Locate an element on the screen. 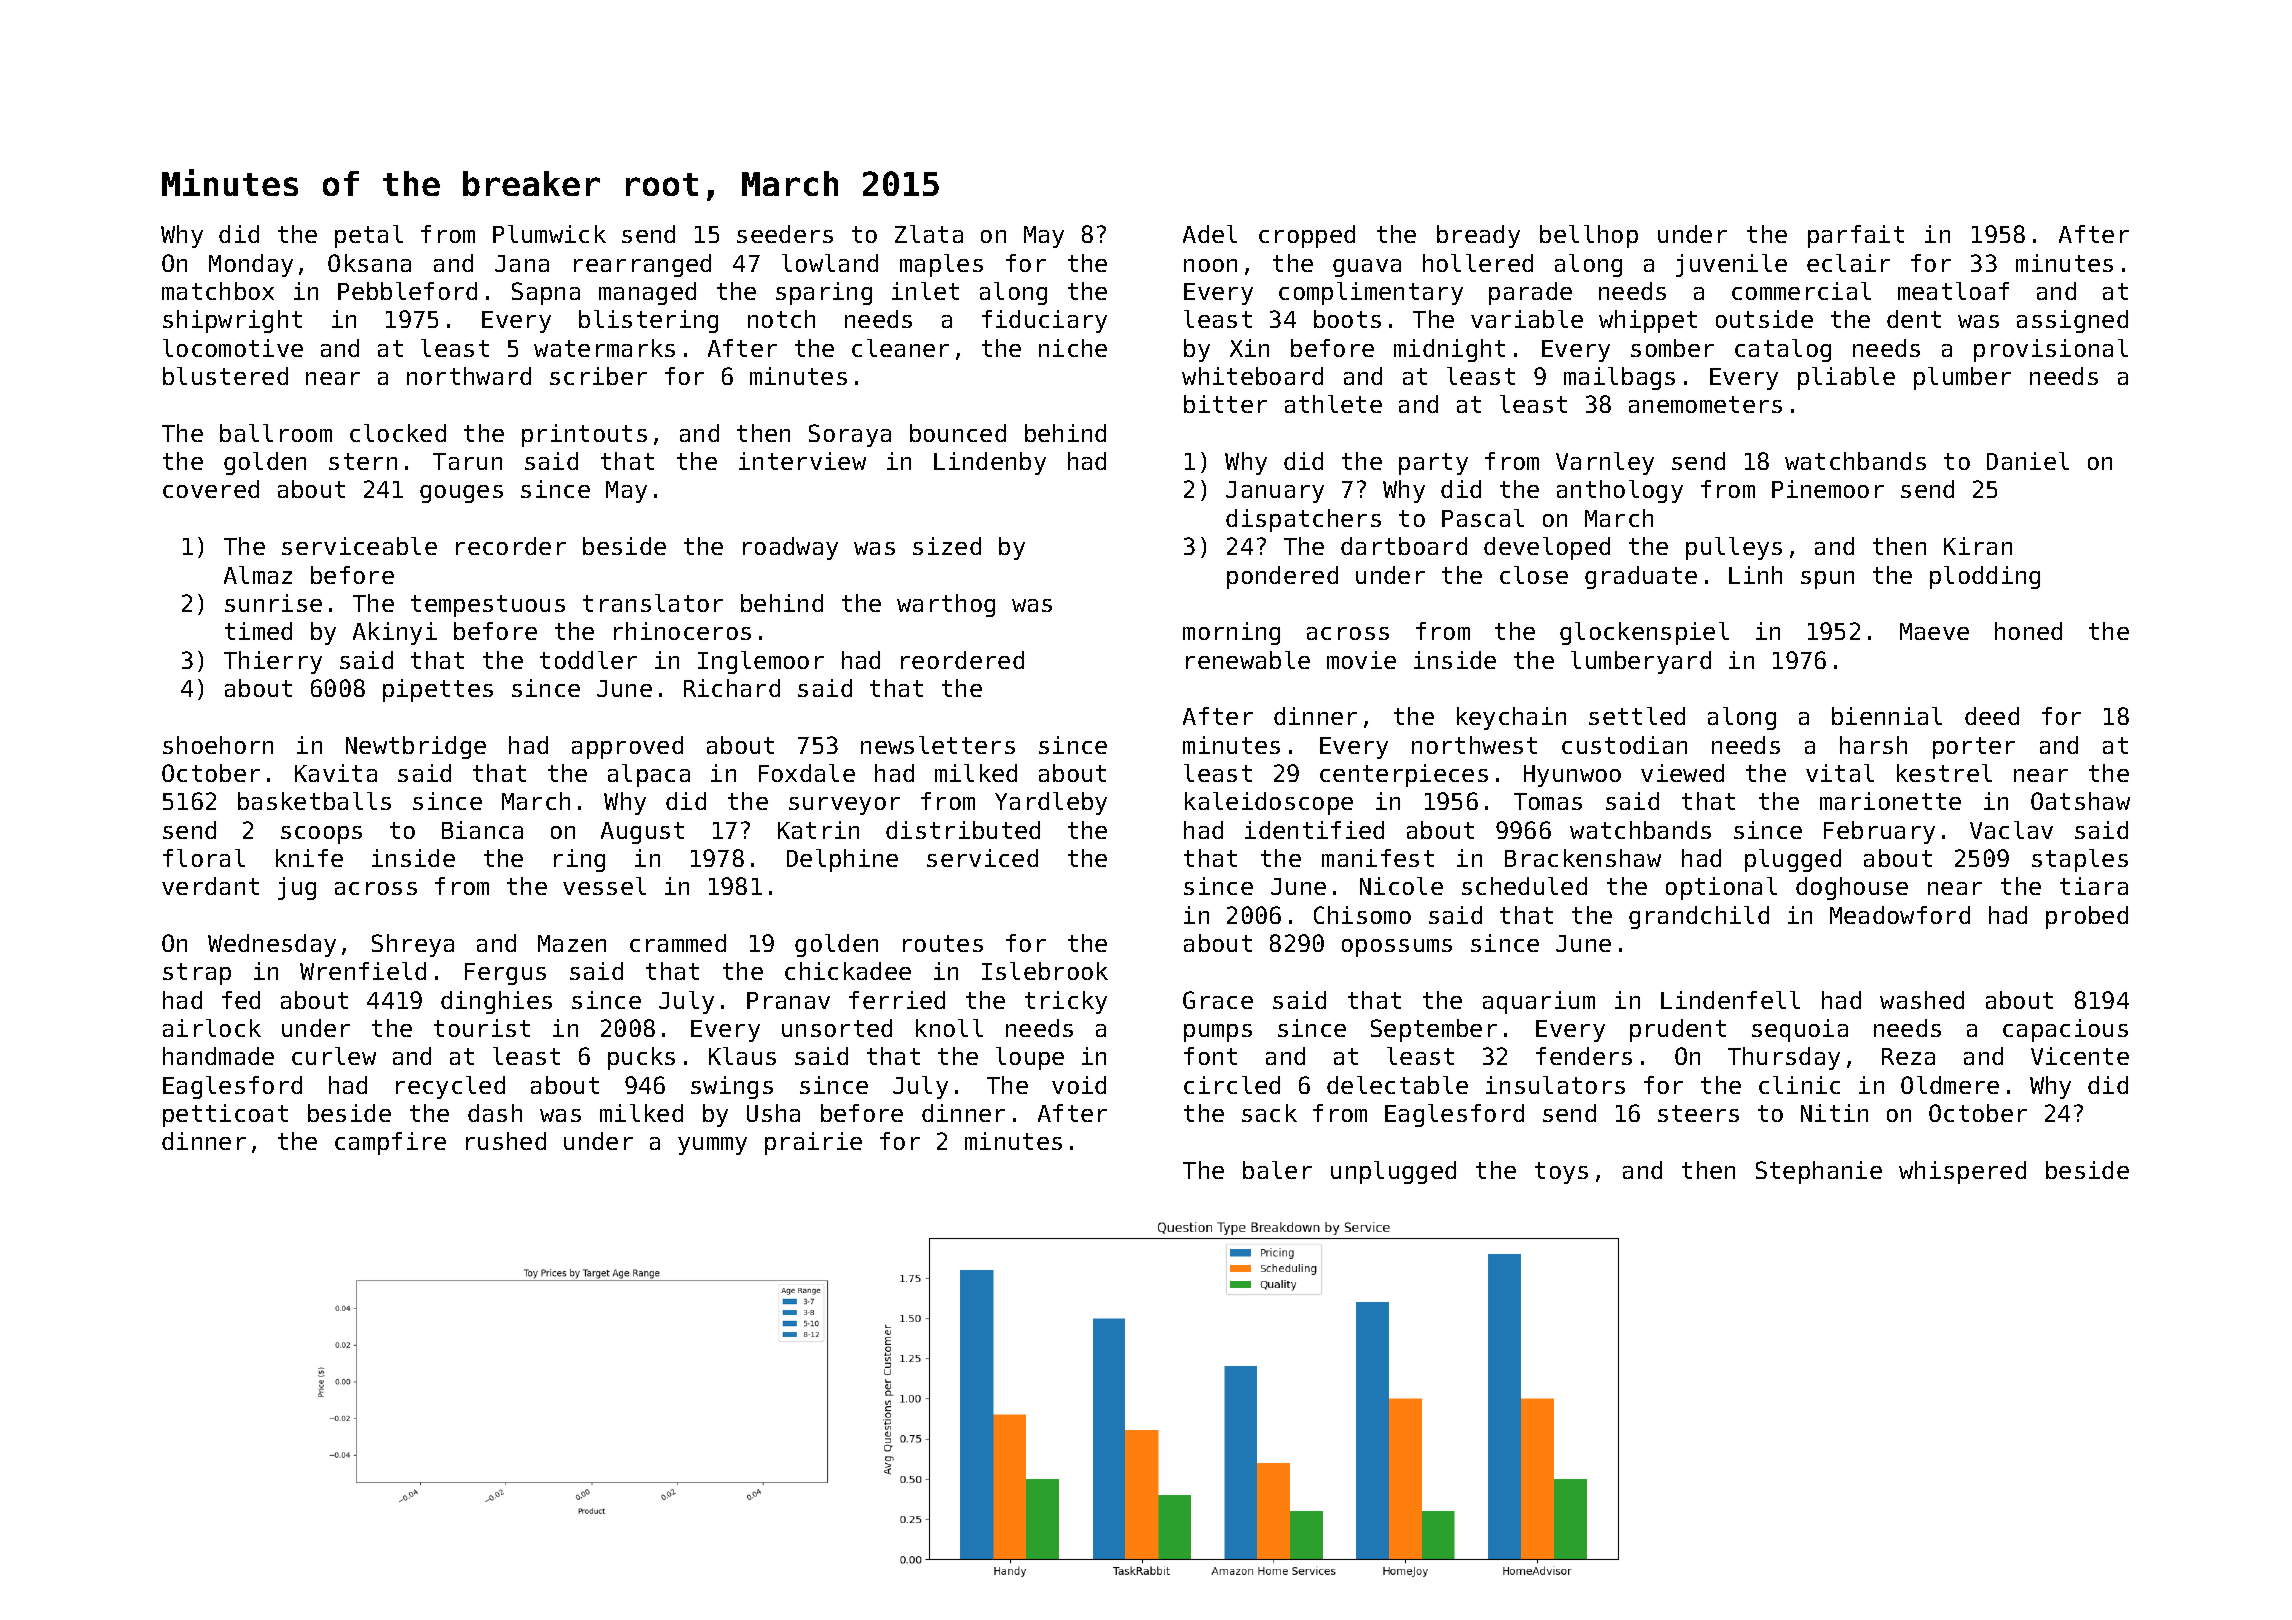  petal is located at coordinates (369, 236).
